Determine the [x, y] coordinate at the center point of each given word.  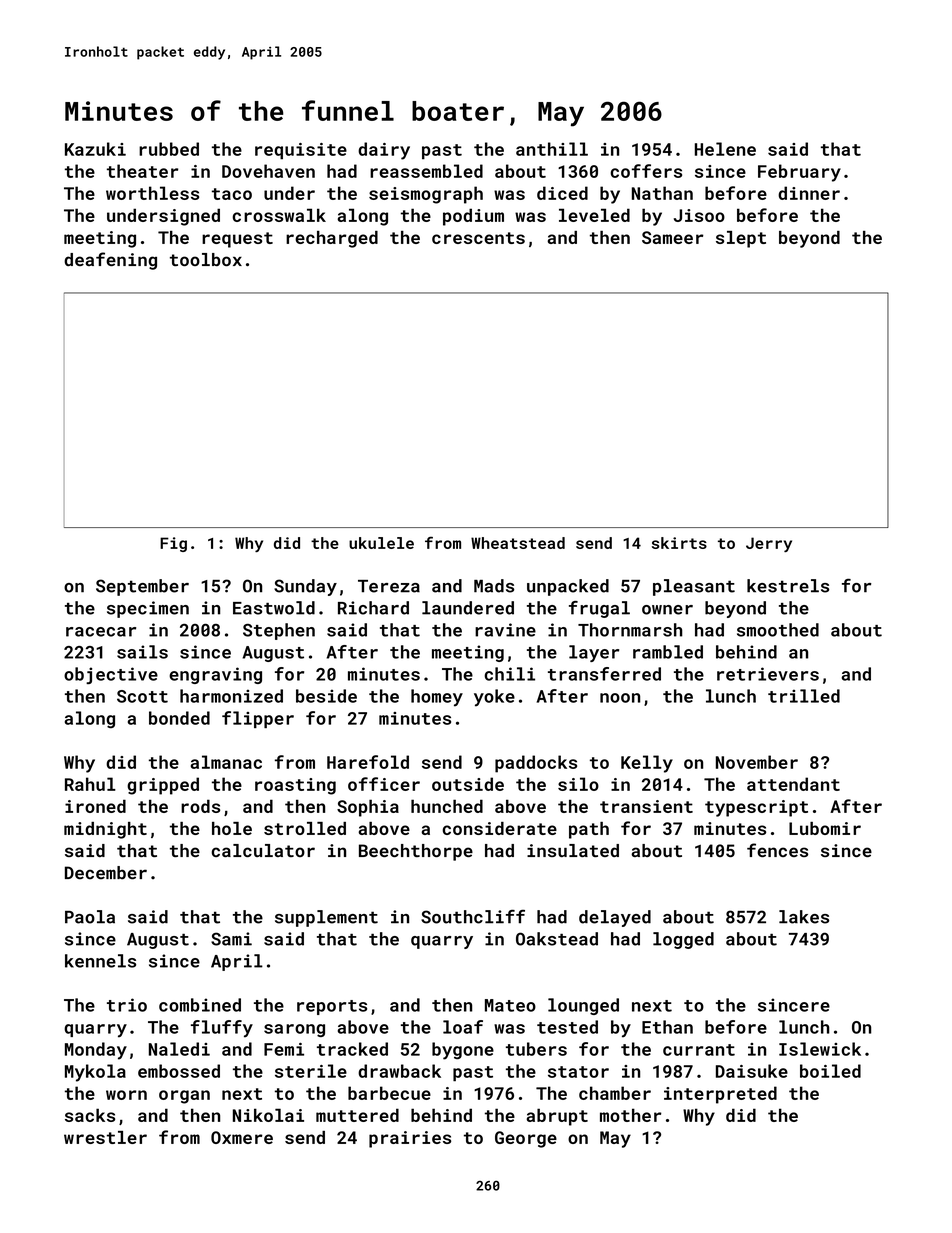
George [526, 1139]
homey [437, 698]
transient [646, 806]
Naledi [179, 1049]
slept [741, 239]
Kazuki [95, 149]
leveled [594, 215]
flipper [258, 719]
